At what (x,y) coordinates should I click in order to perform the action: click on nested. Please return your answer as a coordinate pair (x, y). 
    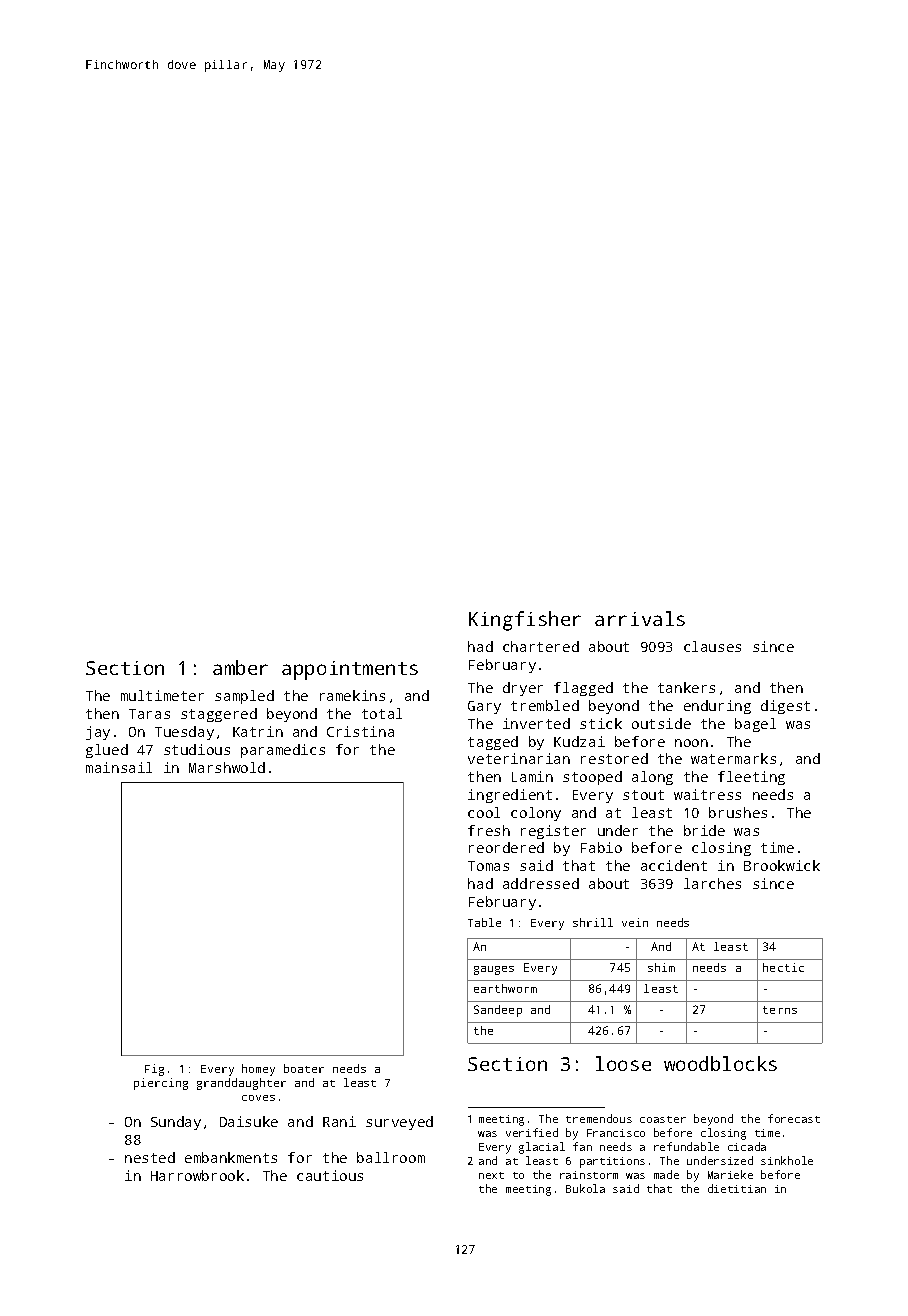
    Looking at the image, I should click on (150, 1157).
